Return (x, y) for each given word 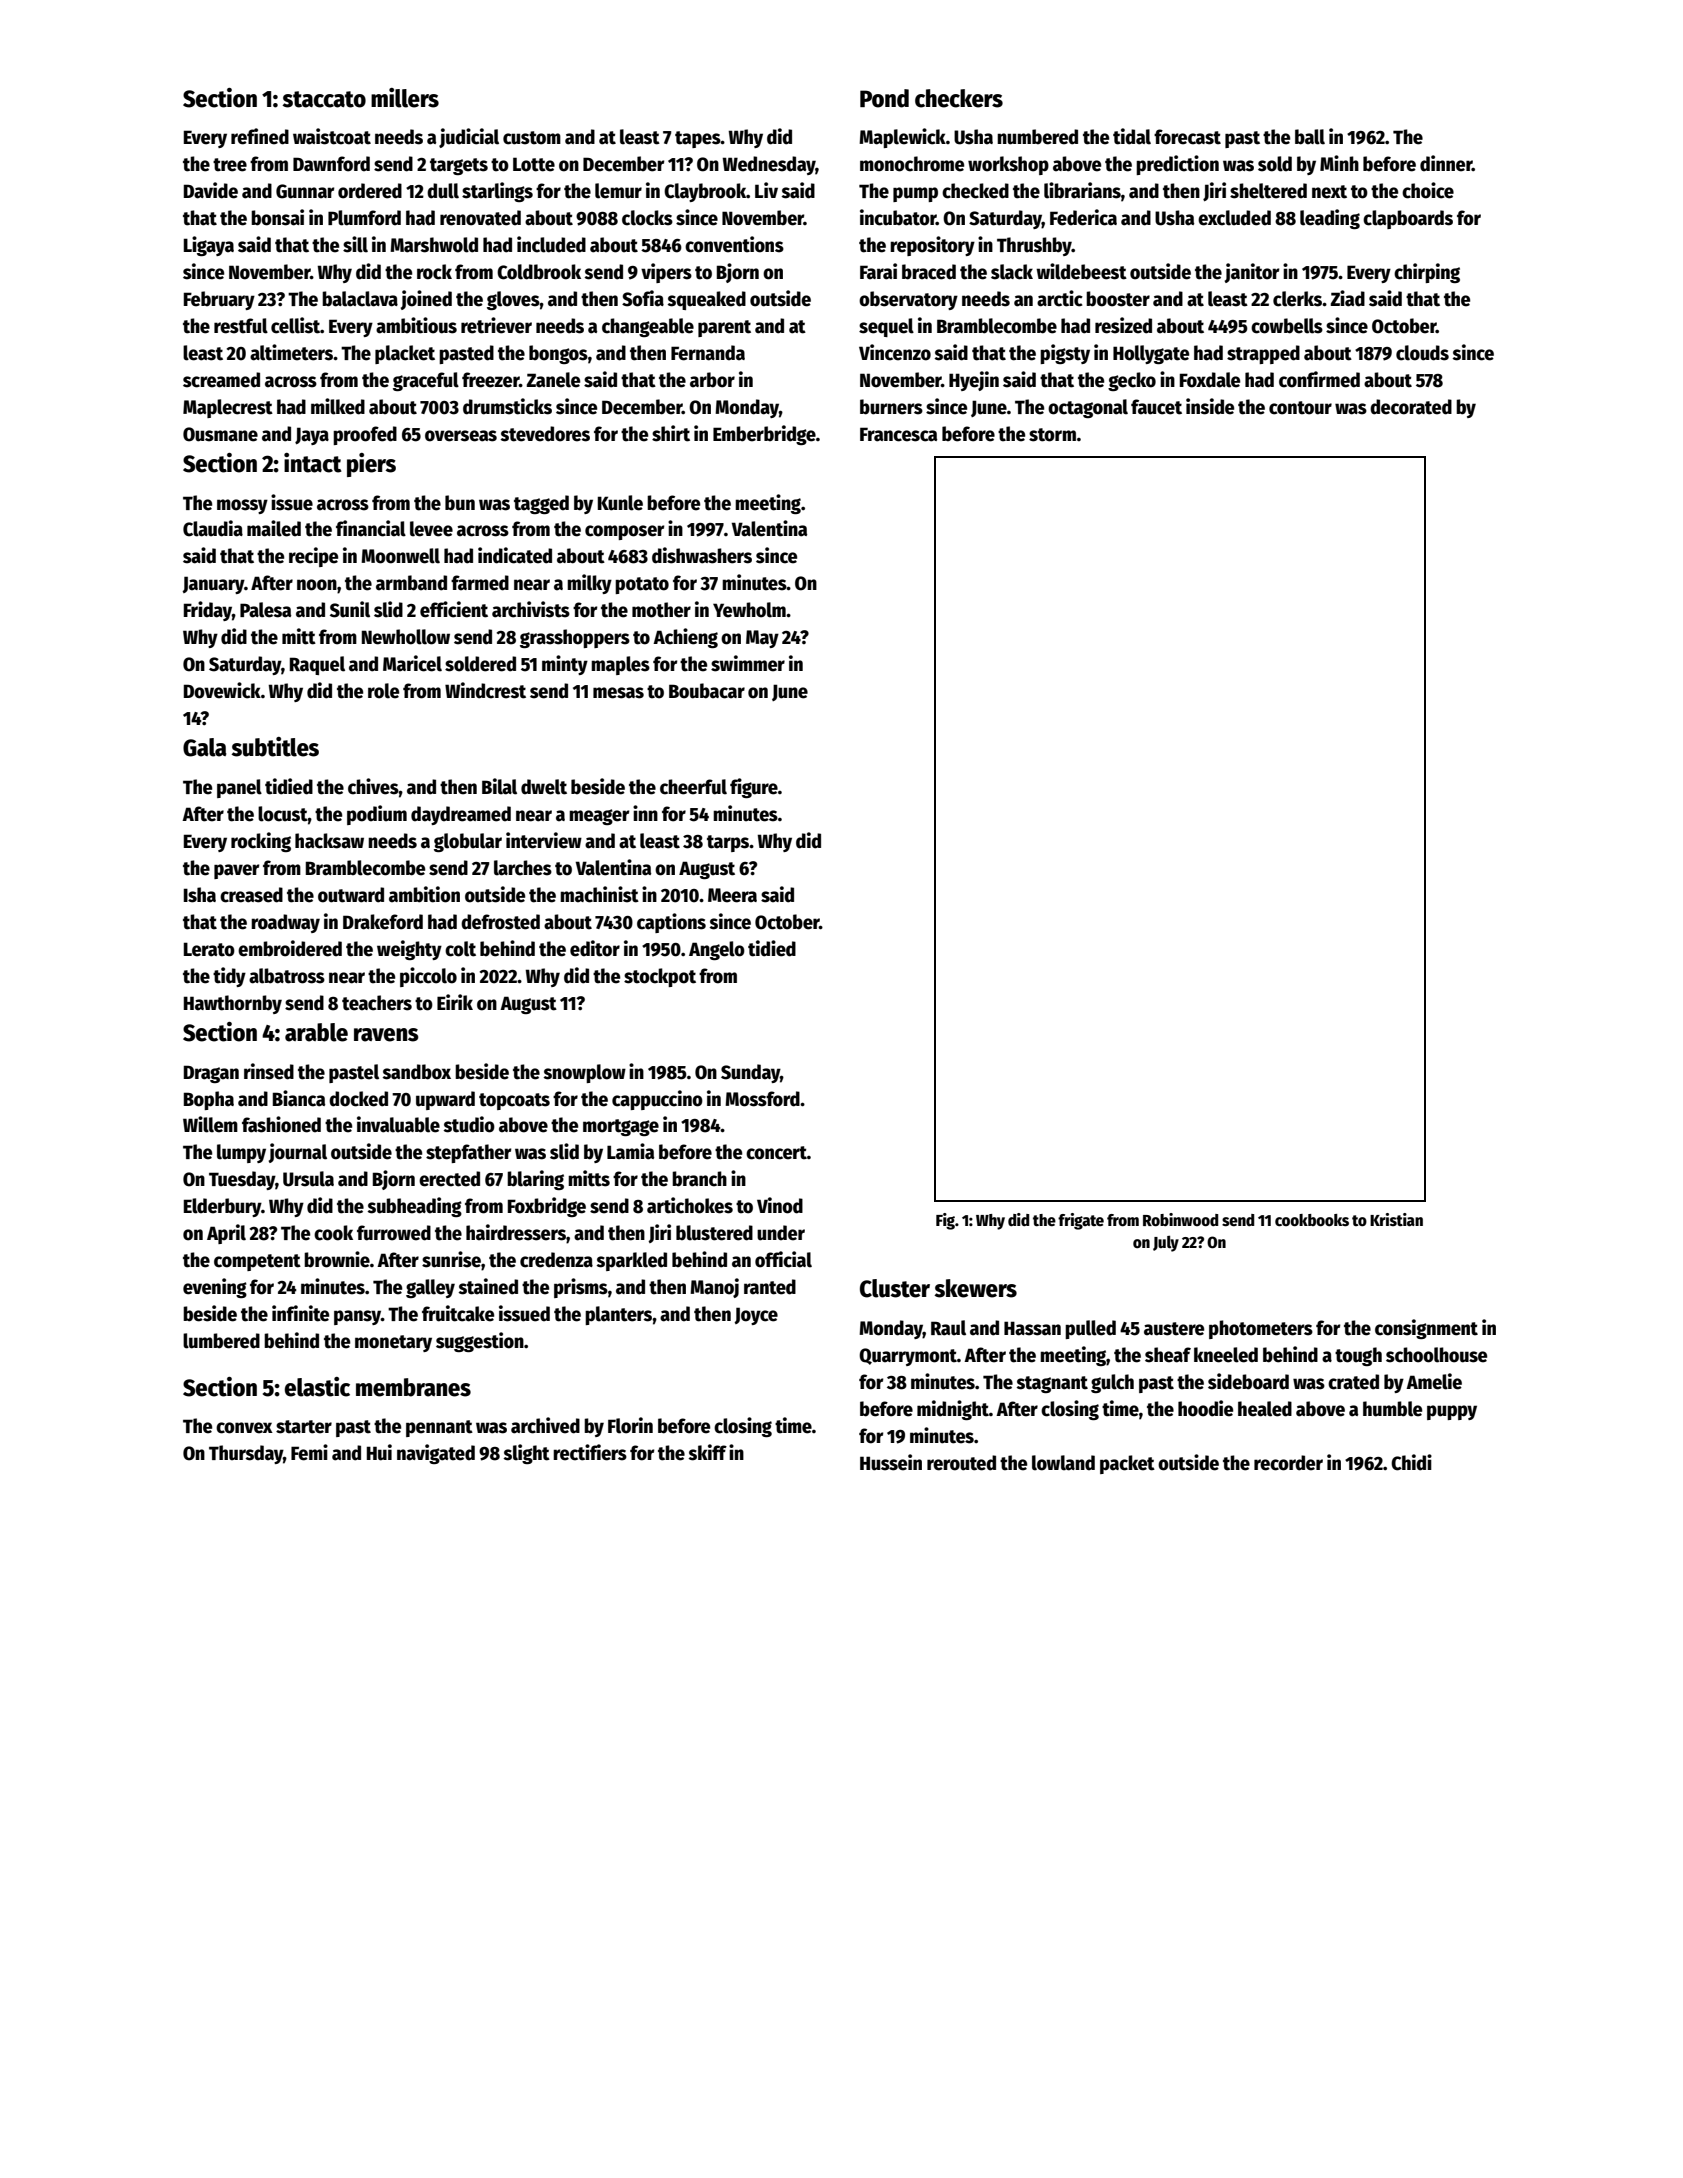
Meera (732, 895)
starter (304, 1427)
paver (237, 871)
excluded (1234, 218)
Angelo (717, 950)
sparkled (631, 1261)
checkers (959, 98)
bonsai (277, 217)
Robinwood (1180, 1219)
